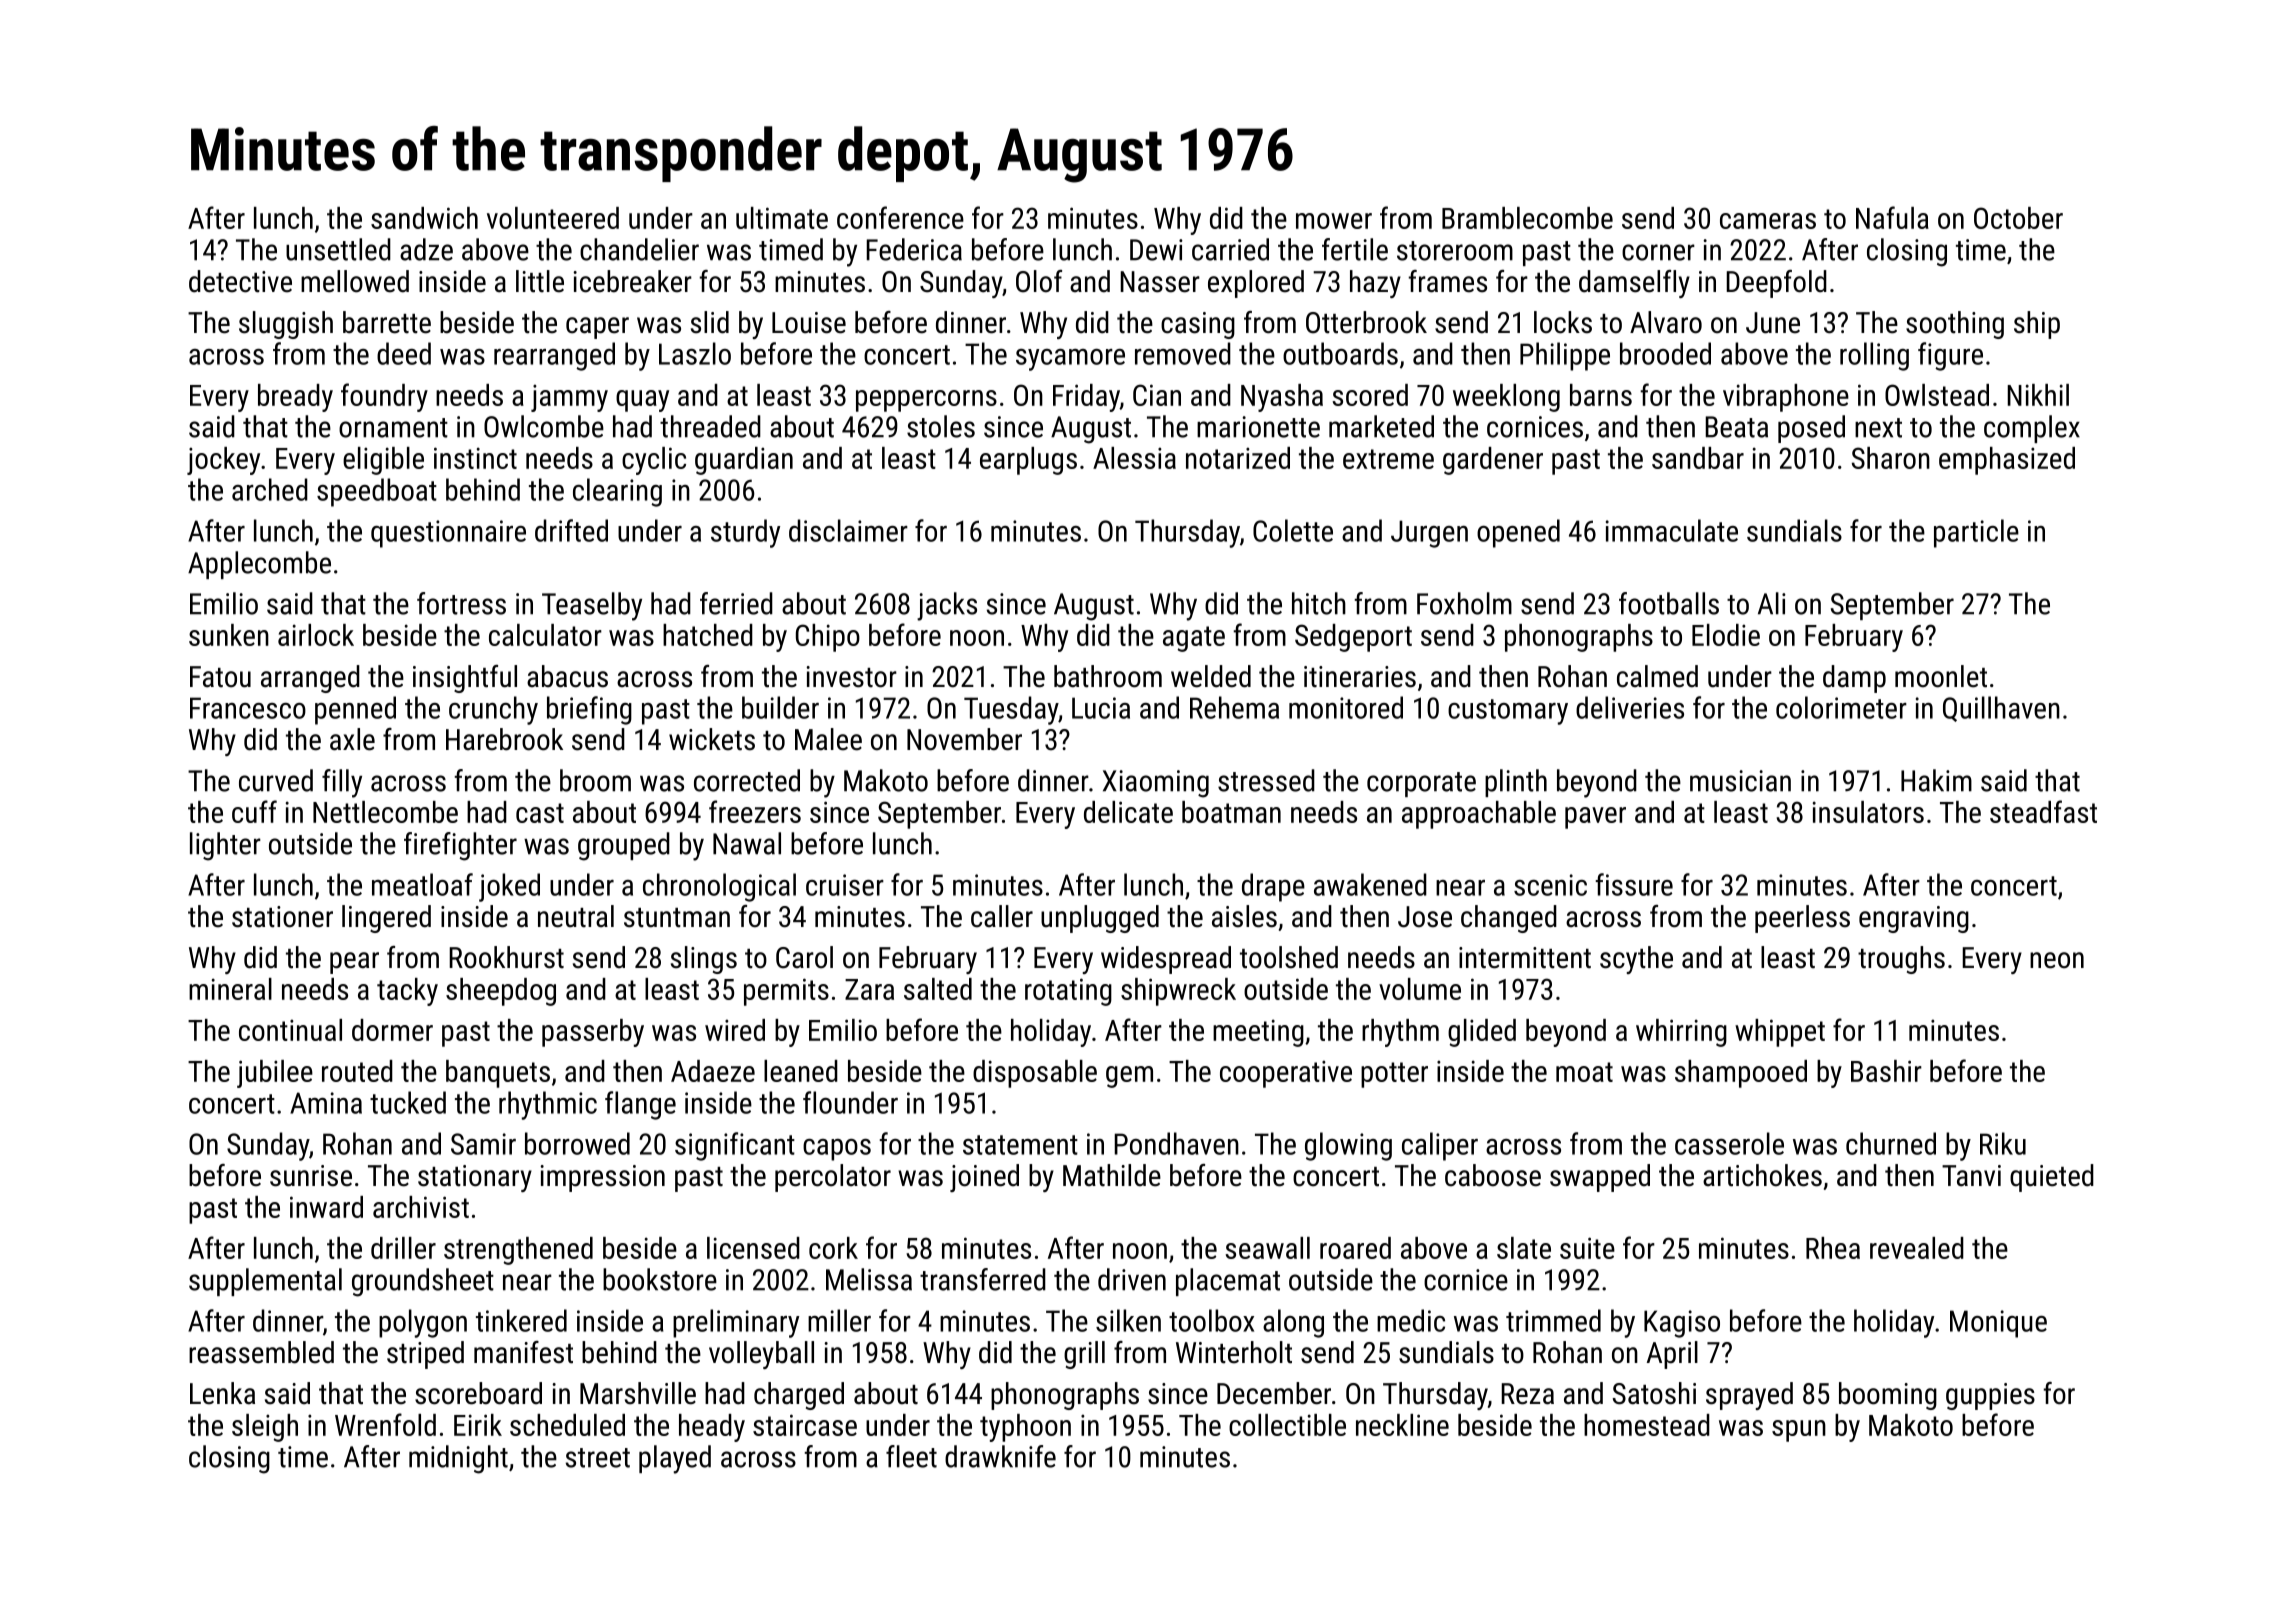 The width and height of the page is (2292, 1620). I want to click on midnight, so click(458, 1459).
